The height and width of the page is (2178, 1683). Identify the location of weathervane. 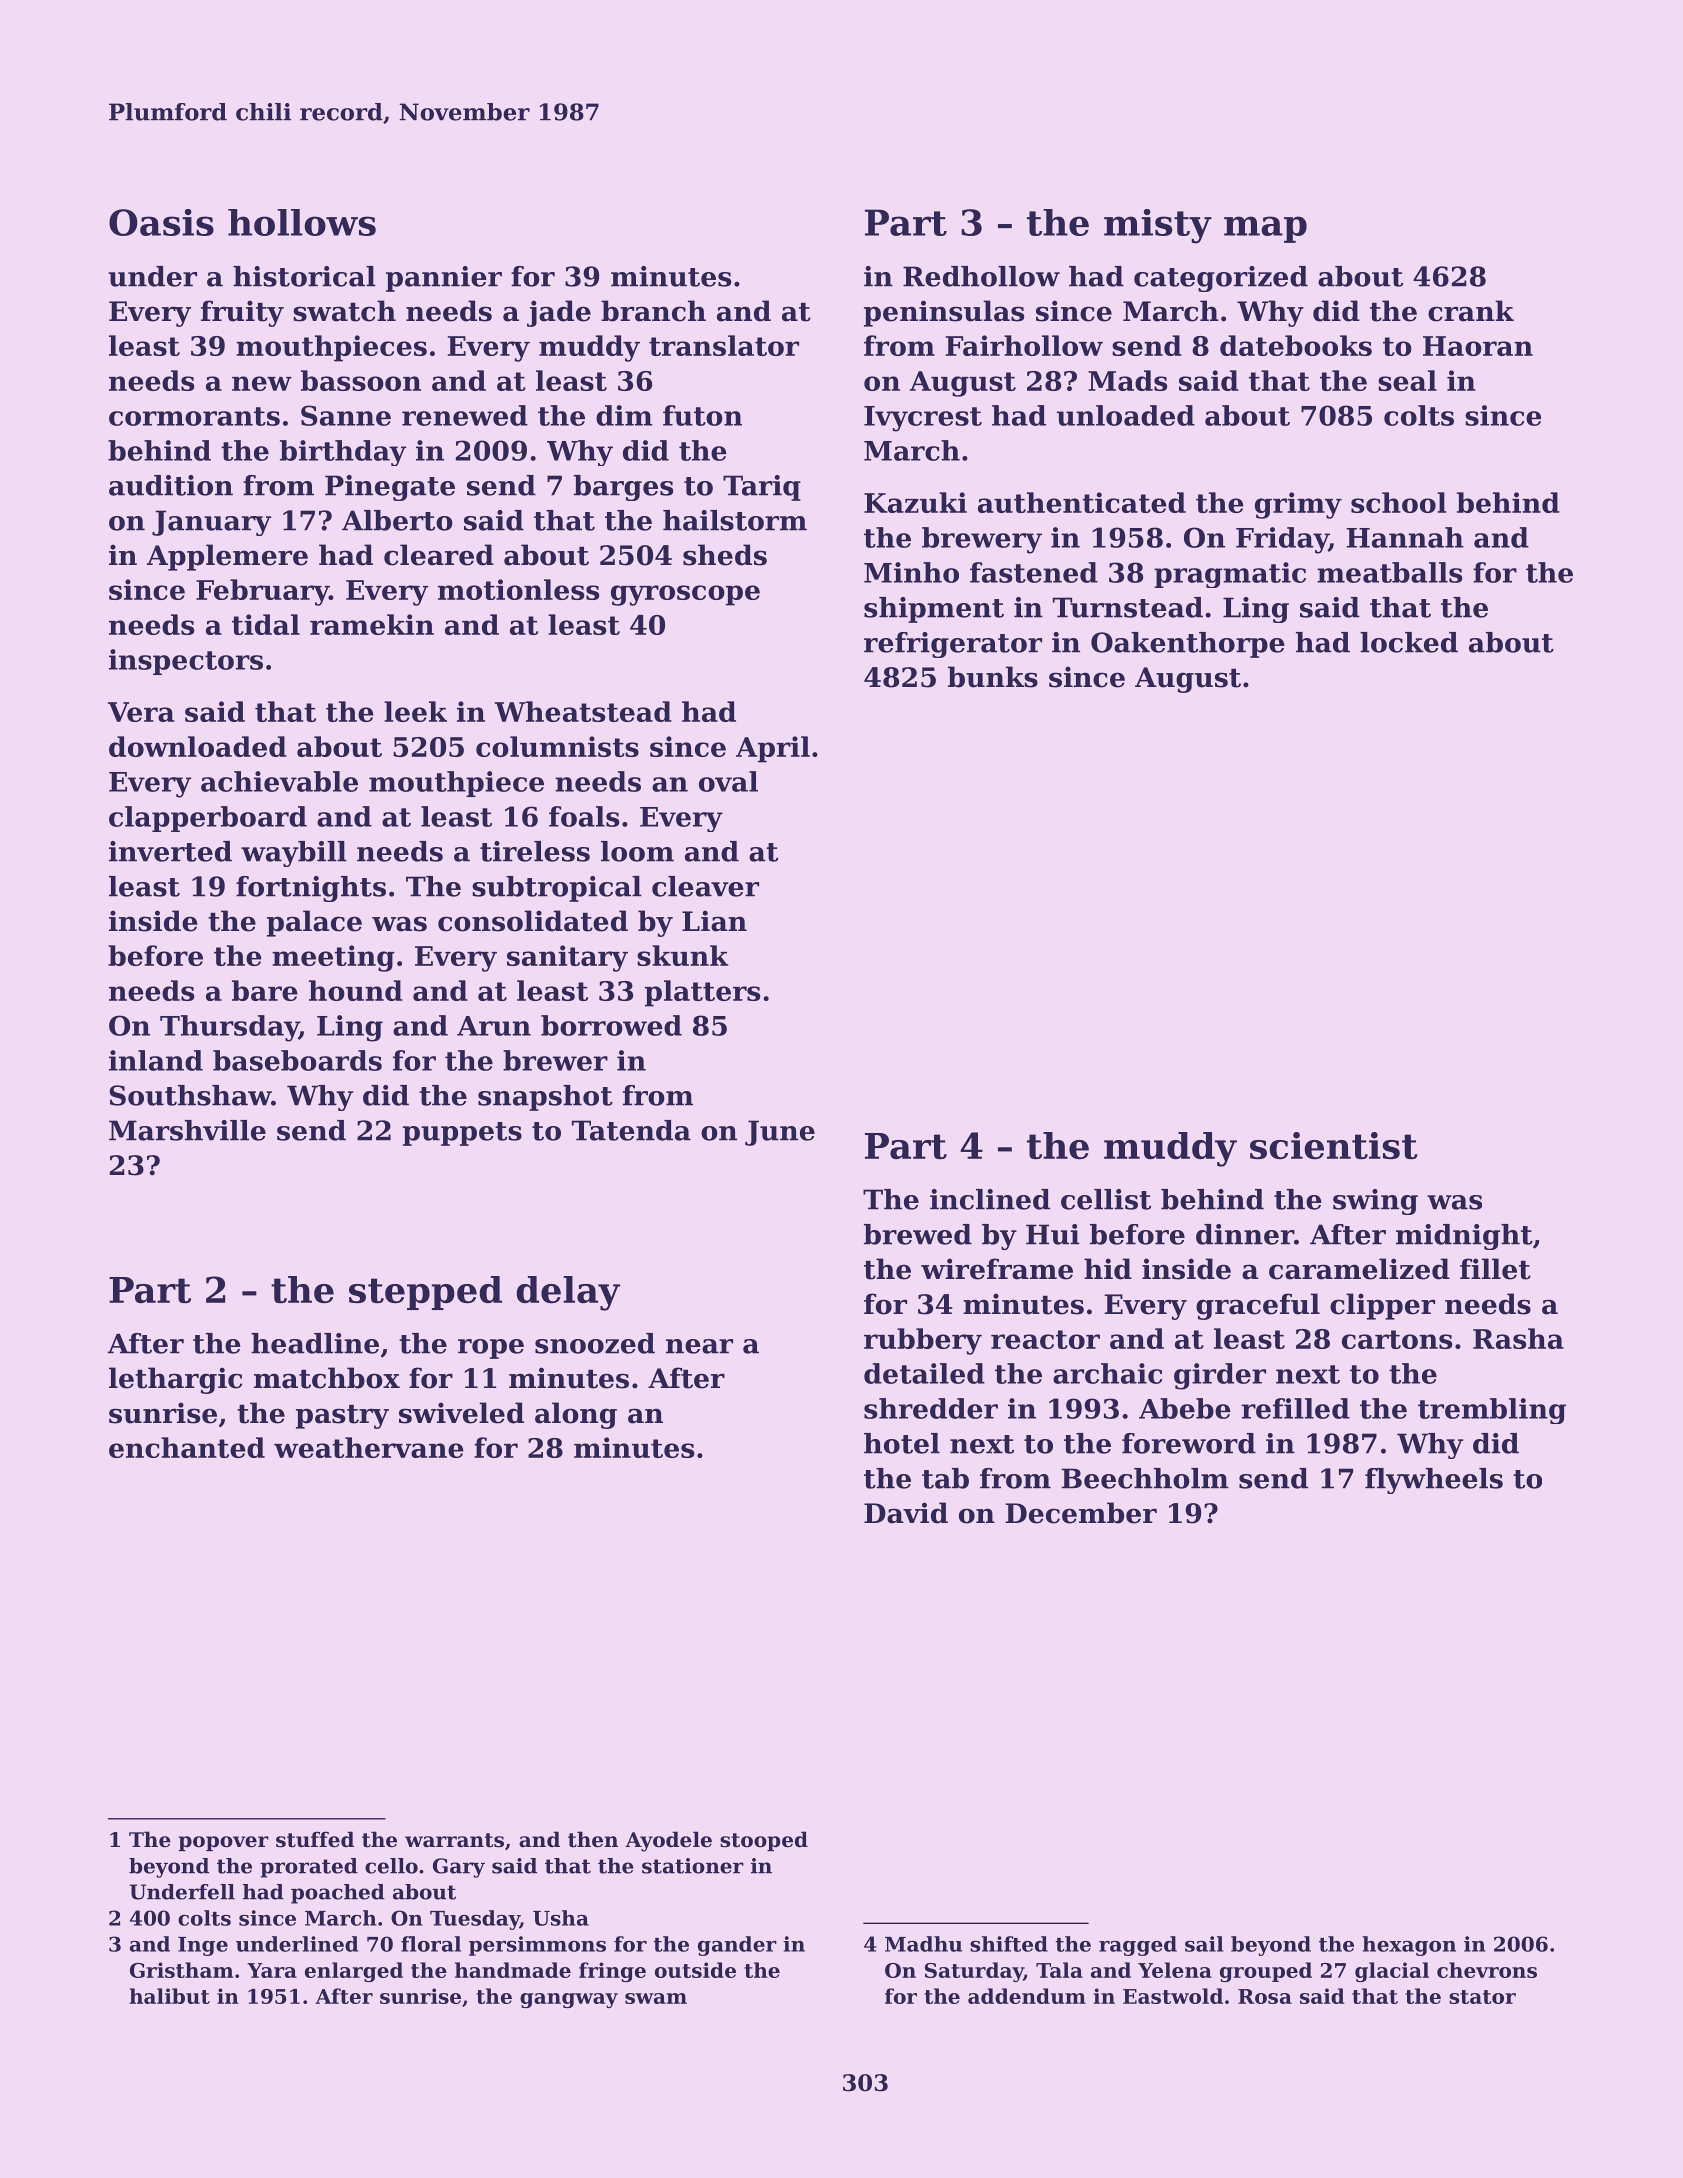
(369, 1447).
